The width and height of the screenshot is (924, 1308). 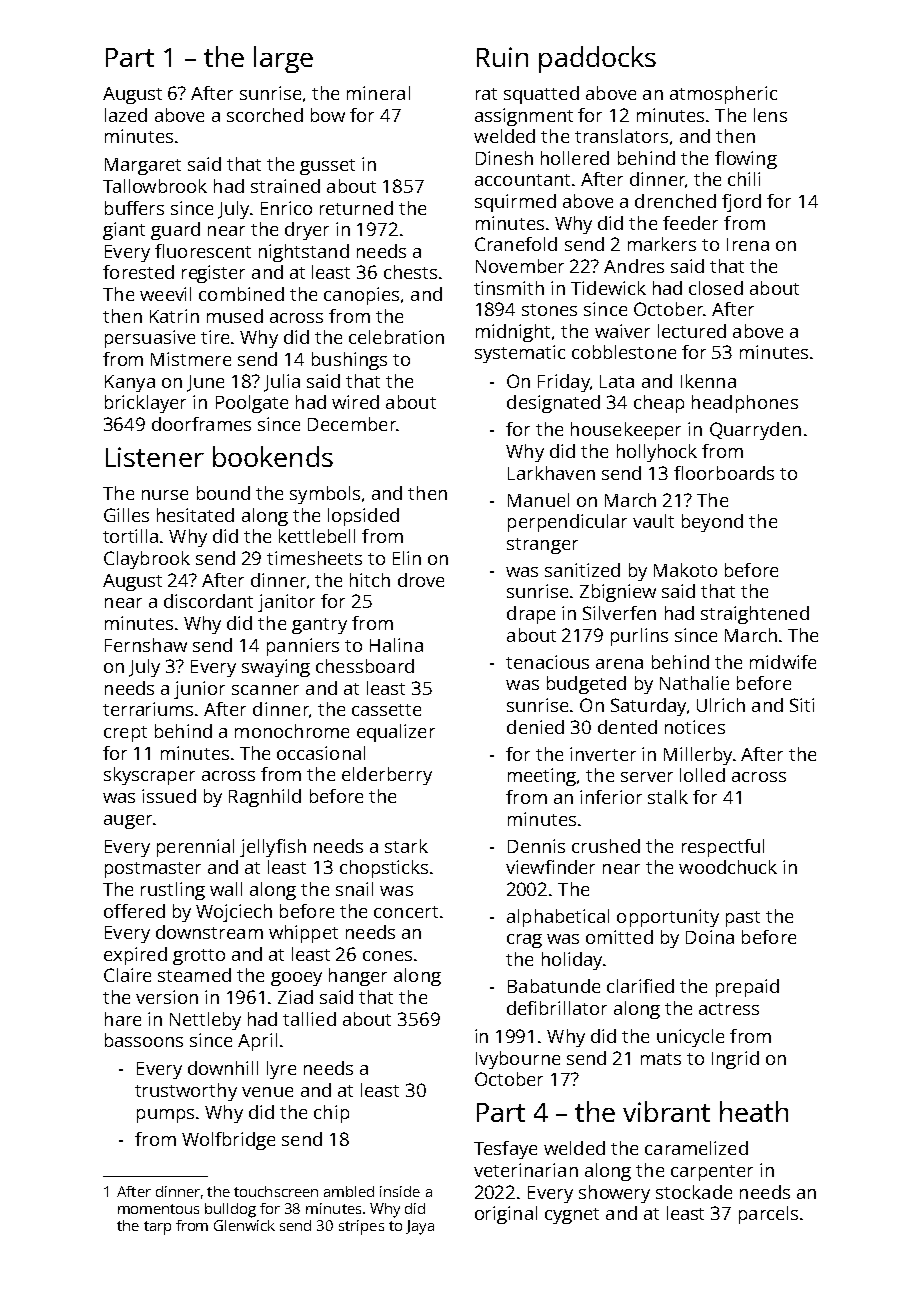 I want to click on Makoto, so click(x=685, y=570).
